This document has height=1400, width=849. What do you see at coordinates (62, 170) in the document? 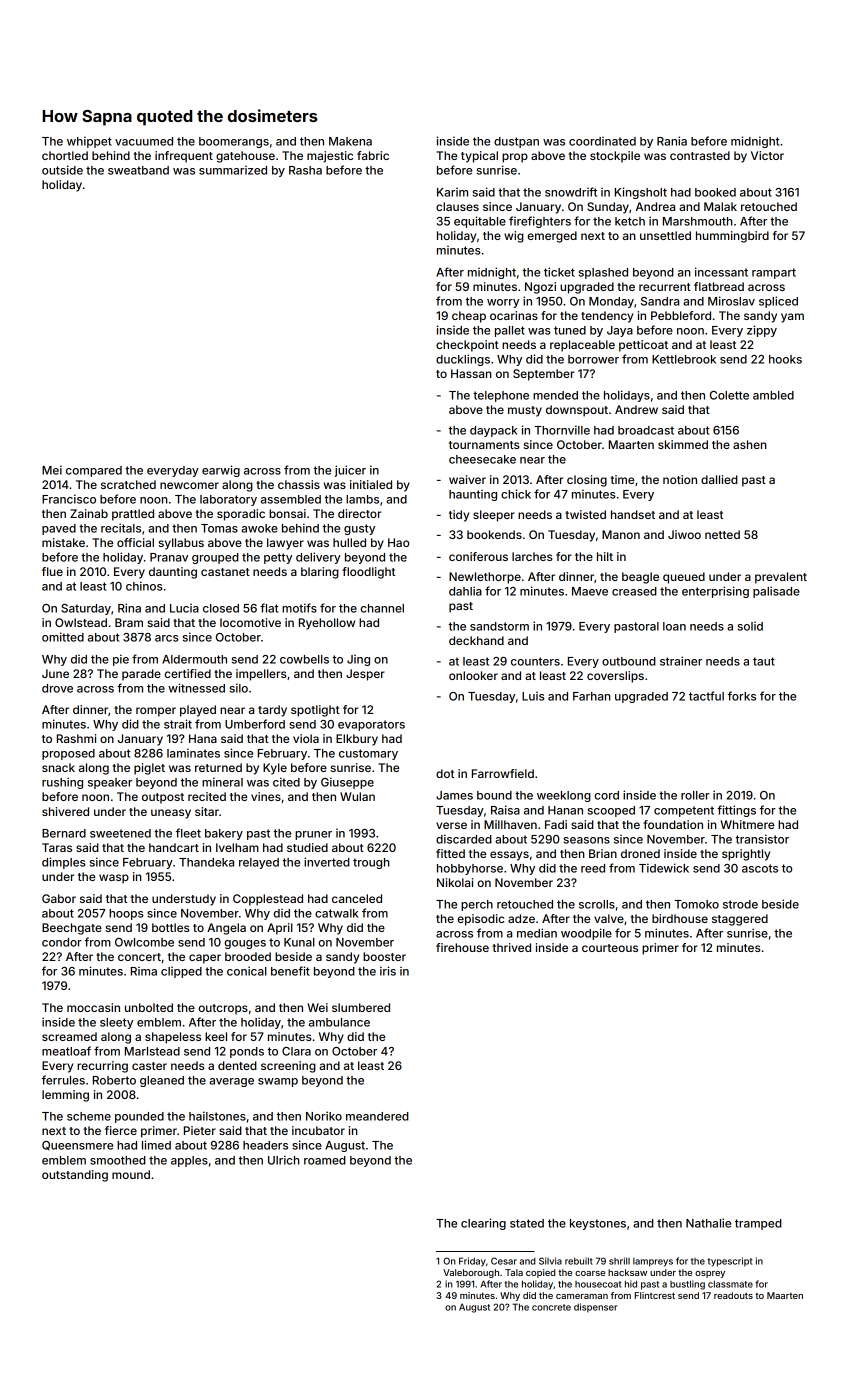
I see `outside` at bounding box center [62, 170].
